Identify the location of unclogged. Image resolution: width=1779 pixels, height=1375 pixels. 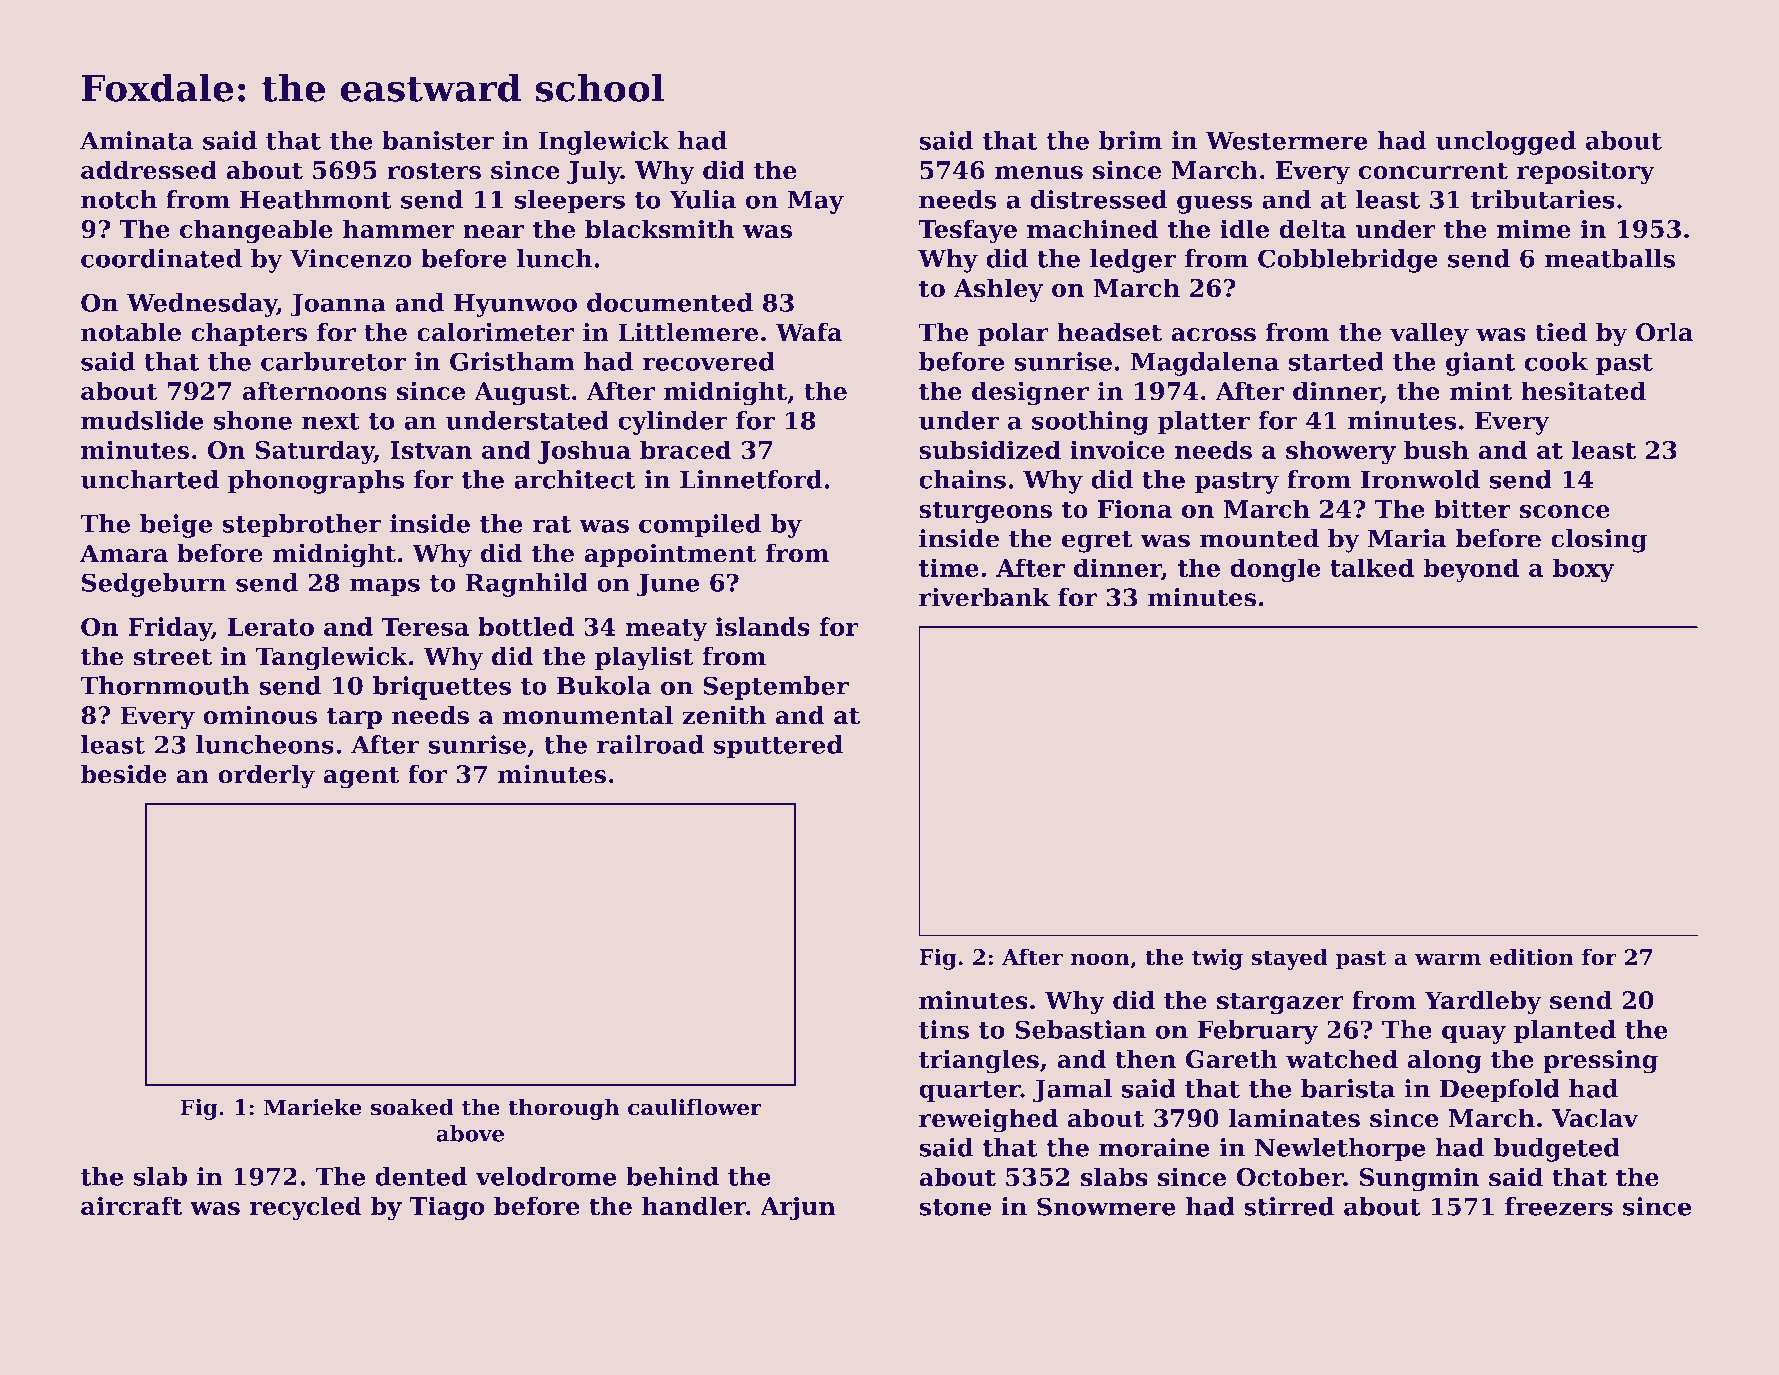
(1506, 143).
